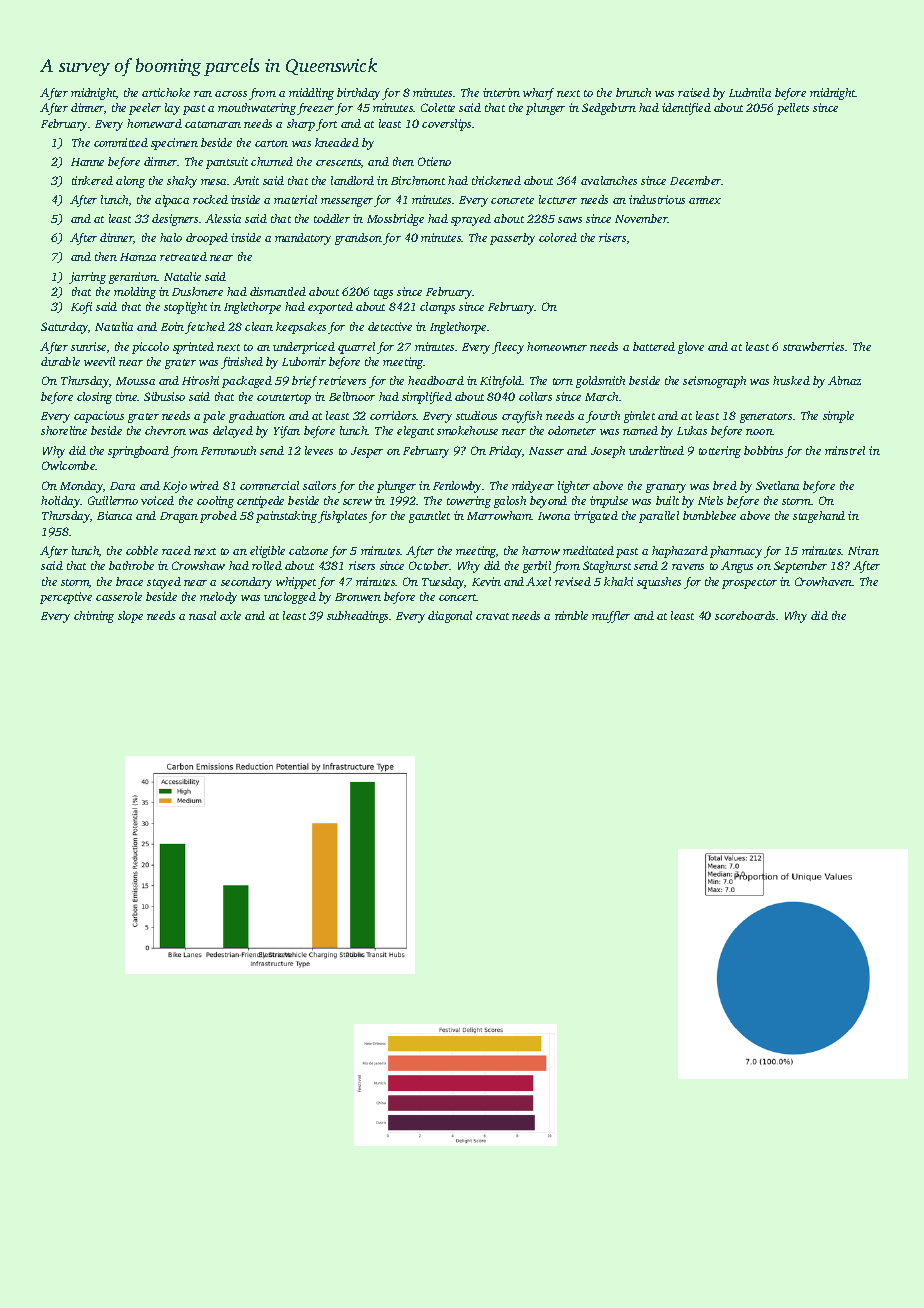 Image resolution: width=924 pixels, height=1308 pixels. What do you see at coordinates (213, 124) in the page?
I see `catamaran` at bounding box center [213, 124].
